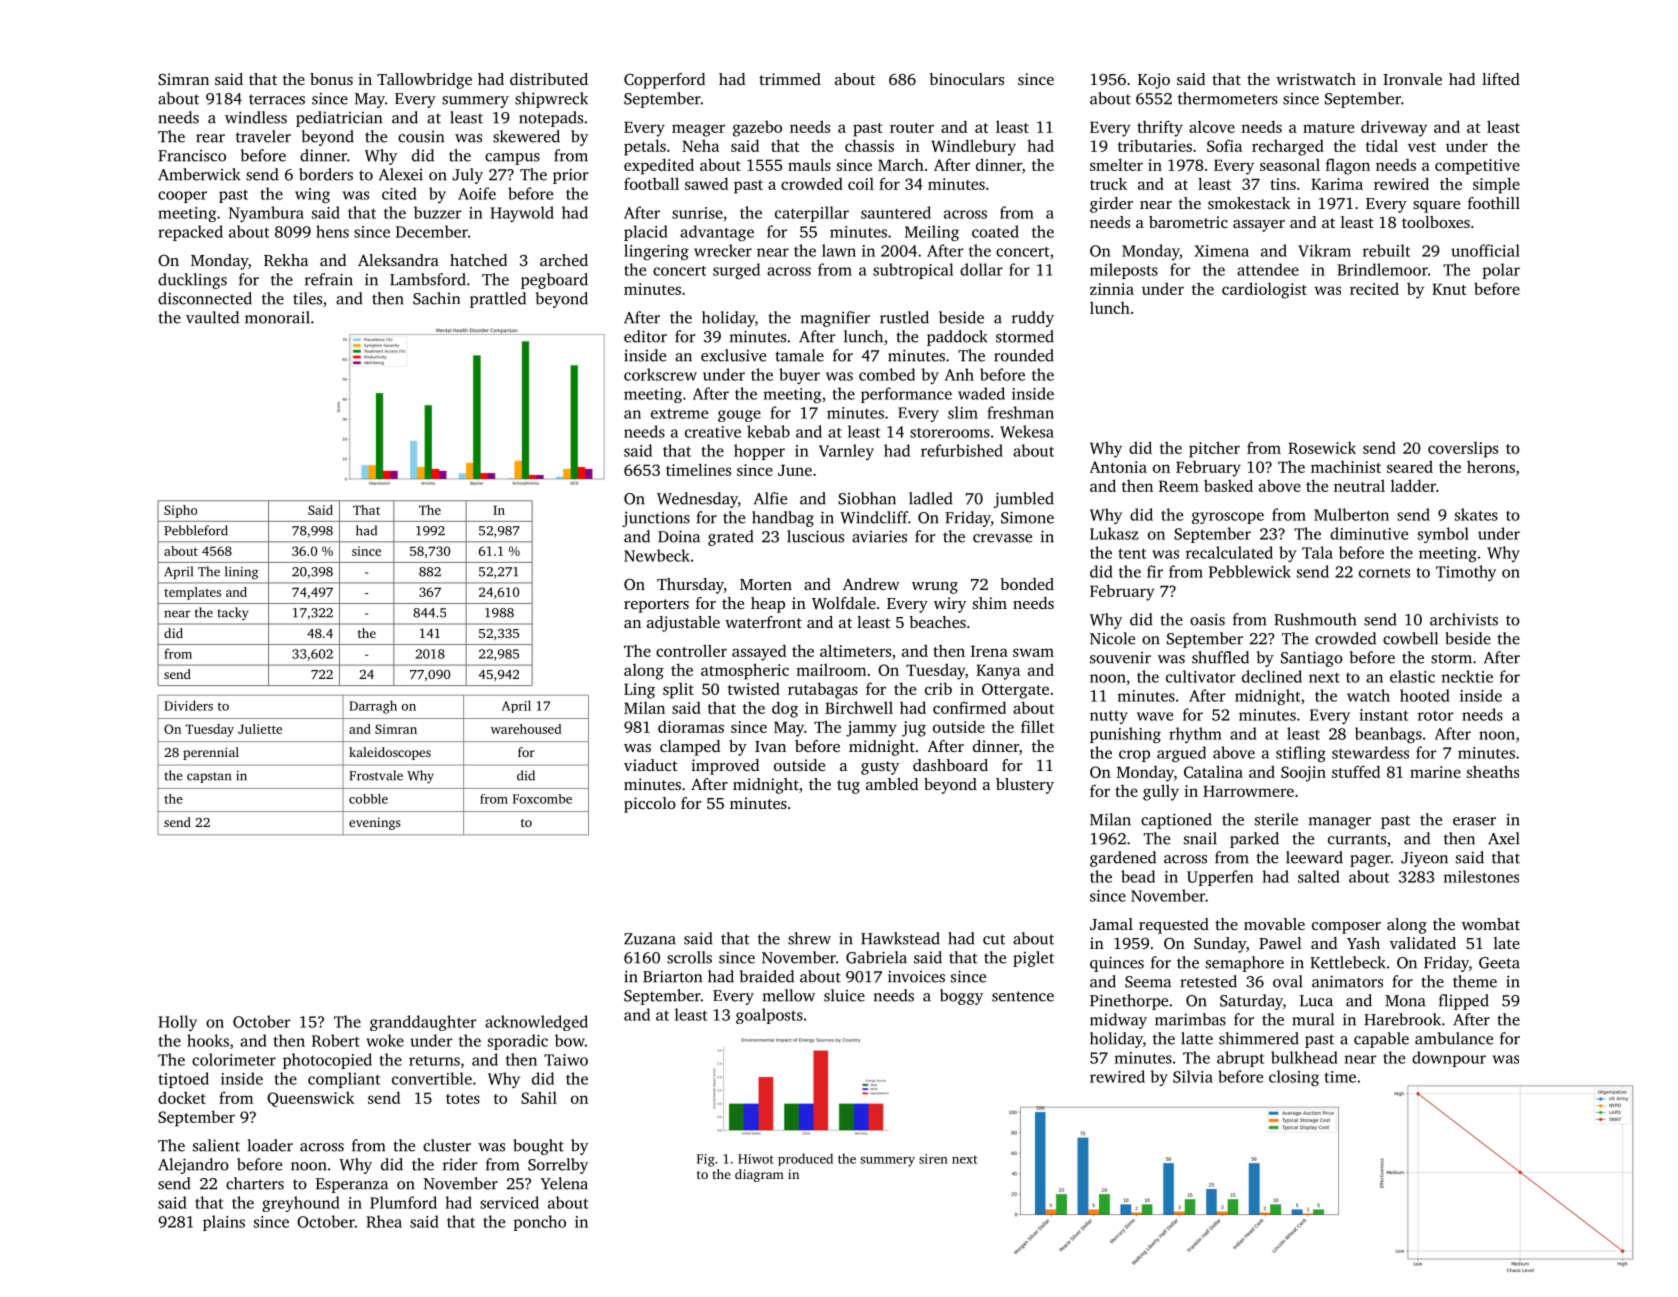  I want to click on pager, so click(1370, 861).
